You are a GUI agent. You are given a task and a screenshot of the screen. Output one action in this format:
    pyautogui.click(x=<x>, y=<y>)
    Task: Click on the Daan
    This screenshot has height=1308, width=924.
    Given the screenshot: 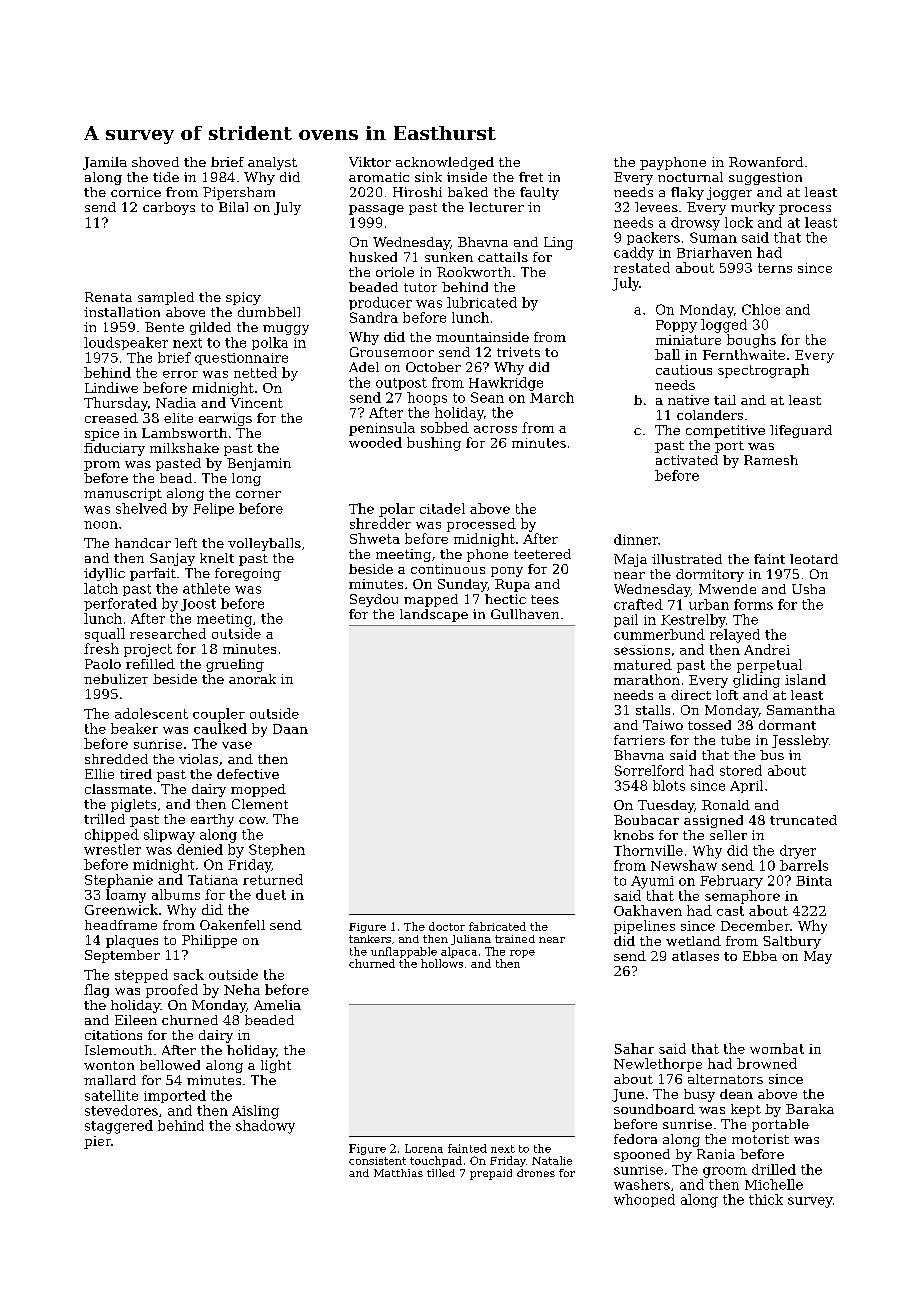 What is the action you would take?
    pyautogui.click(x=290, y=729)
